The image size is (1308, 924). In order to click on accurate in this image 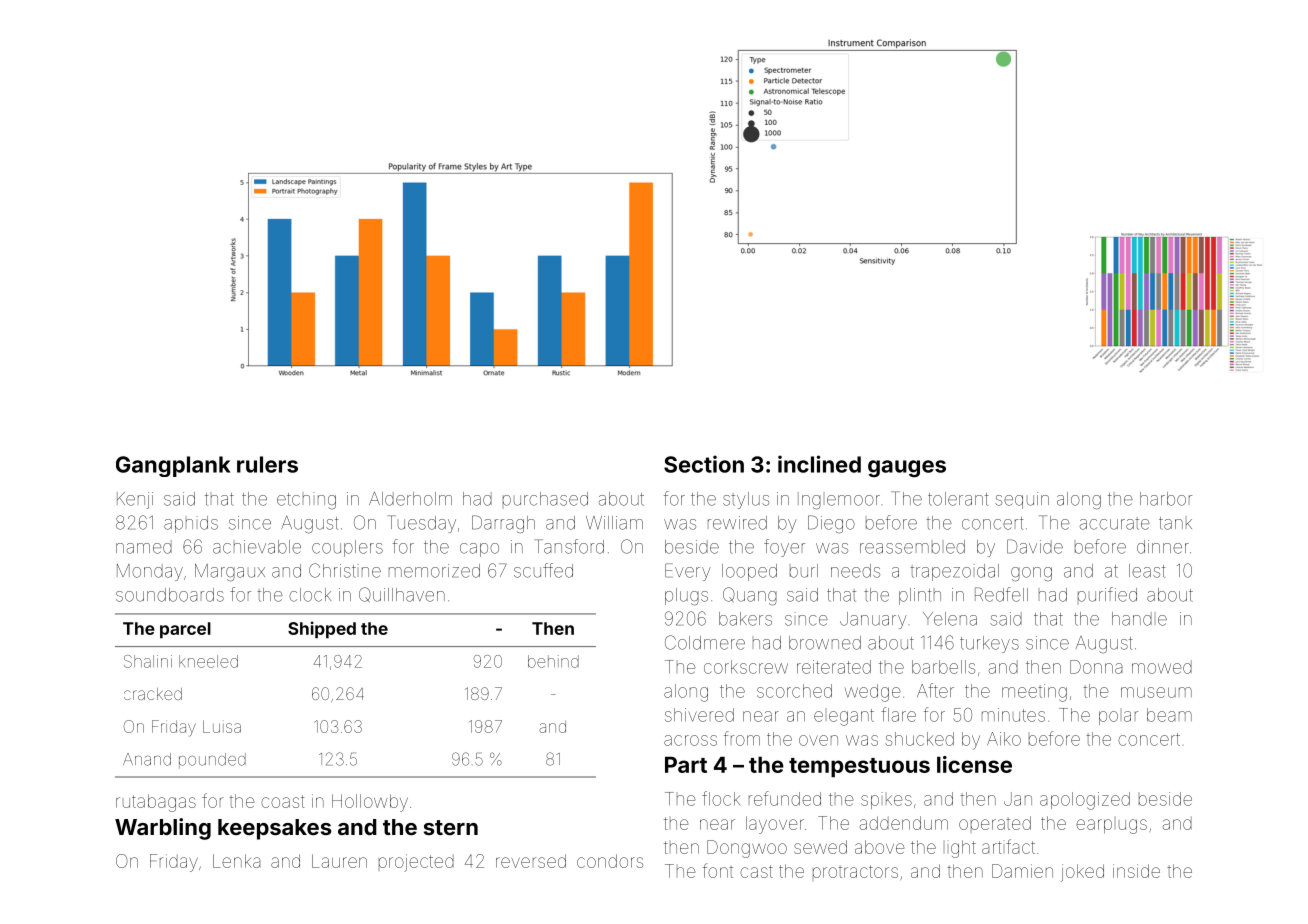, I will do `click(1115, 523)`.
